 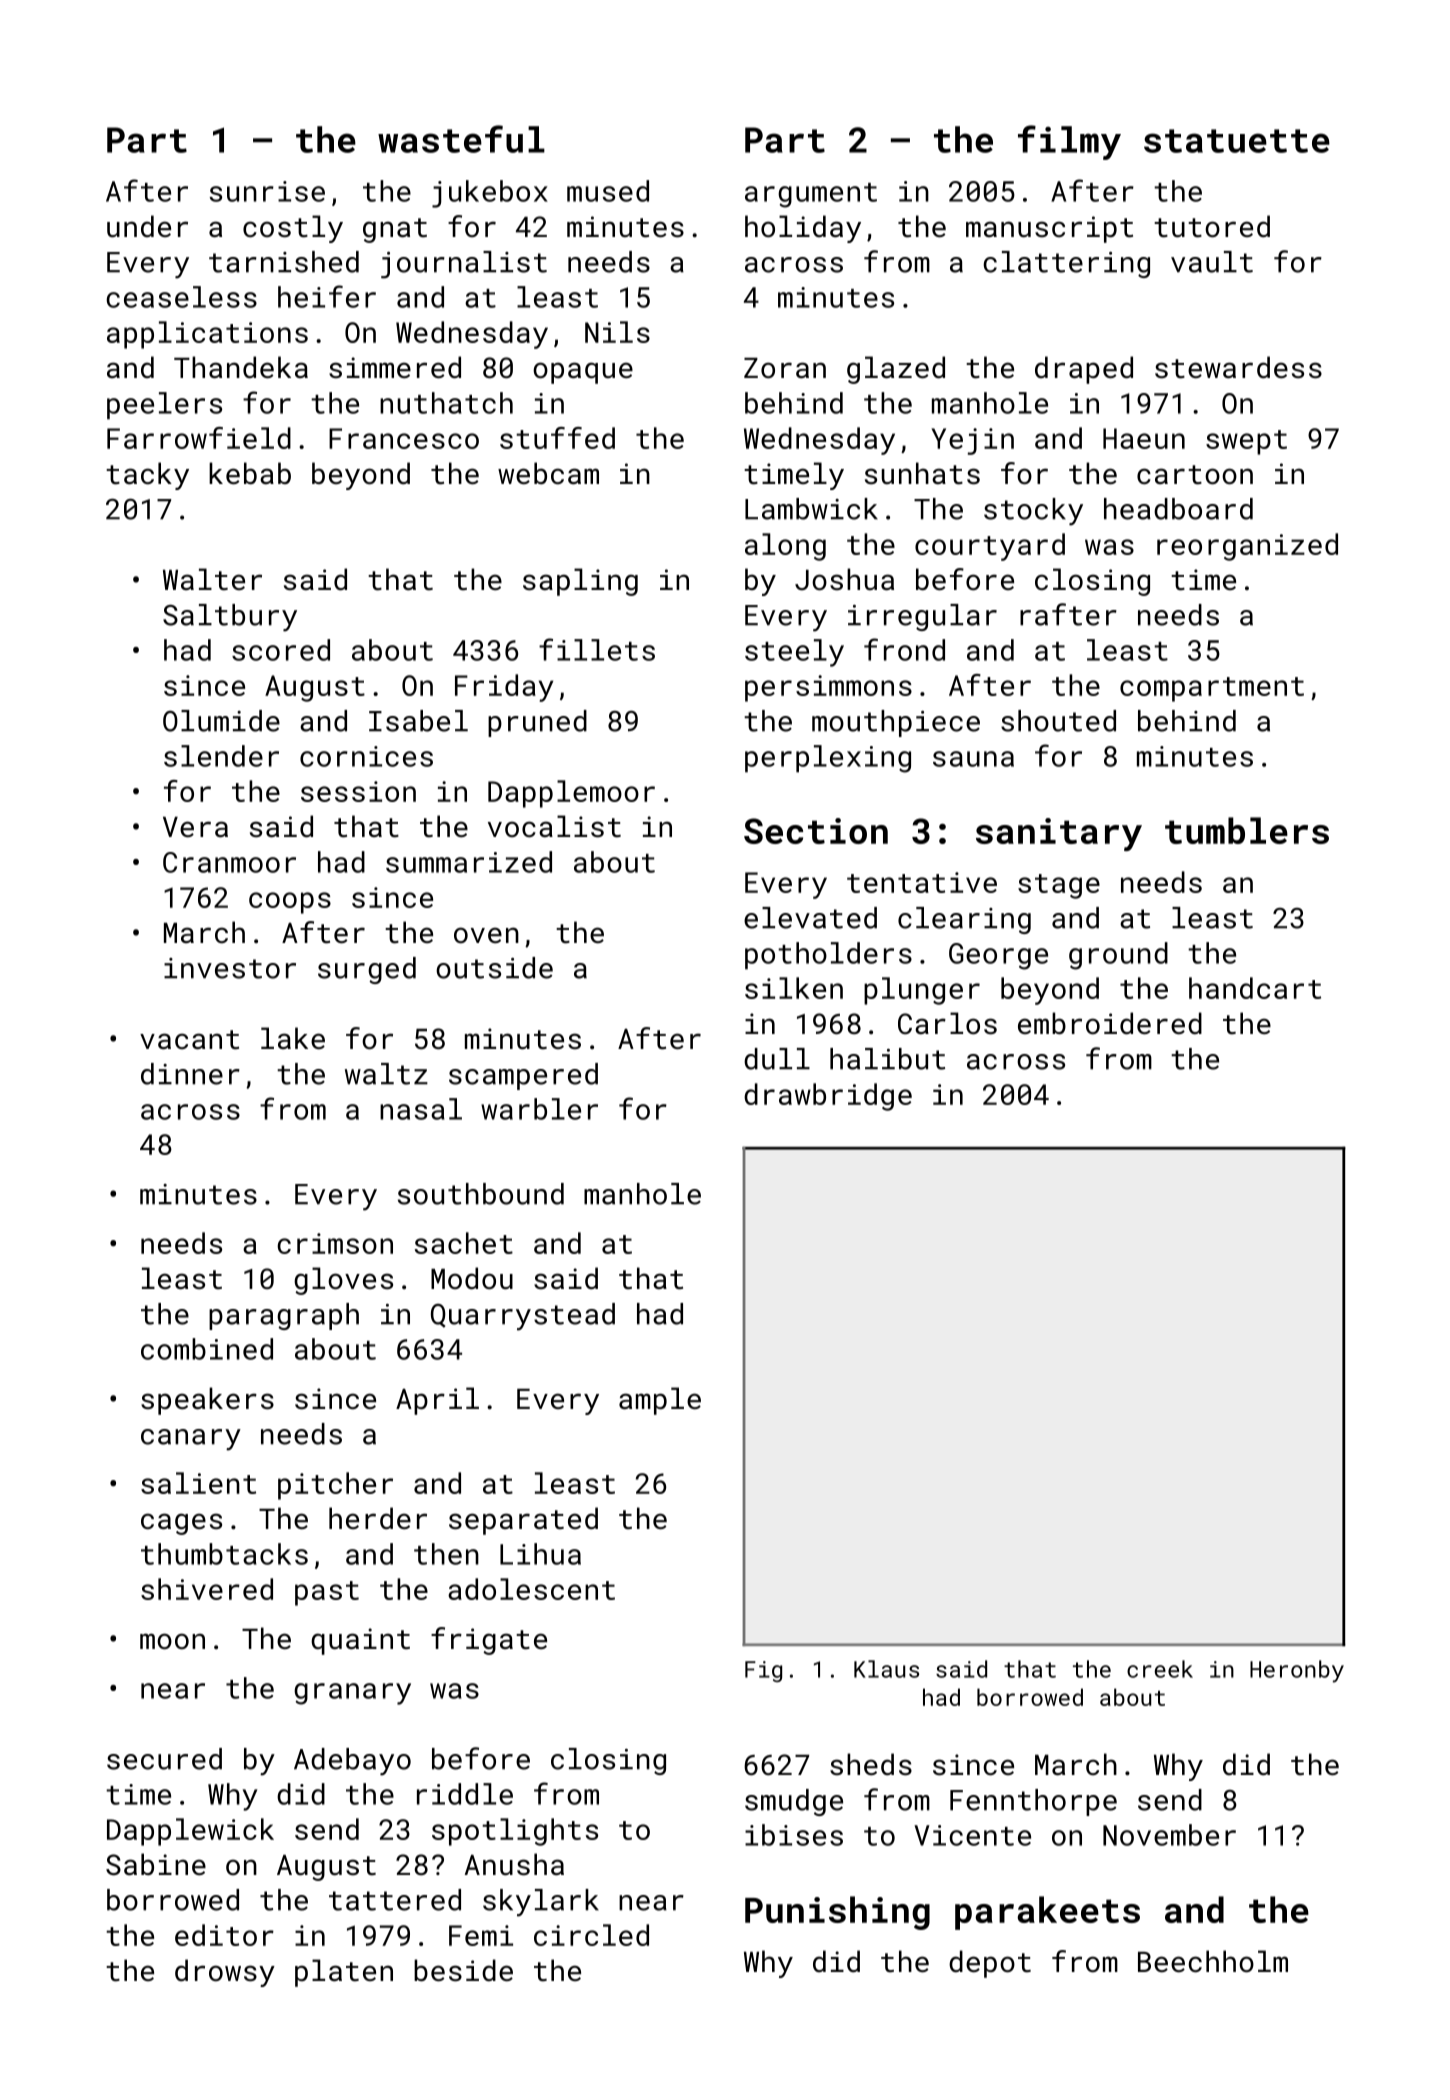 I want to click on southbound, so click(x=481, y=1194).
